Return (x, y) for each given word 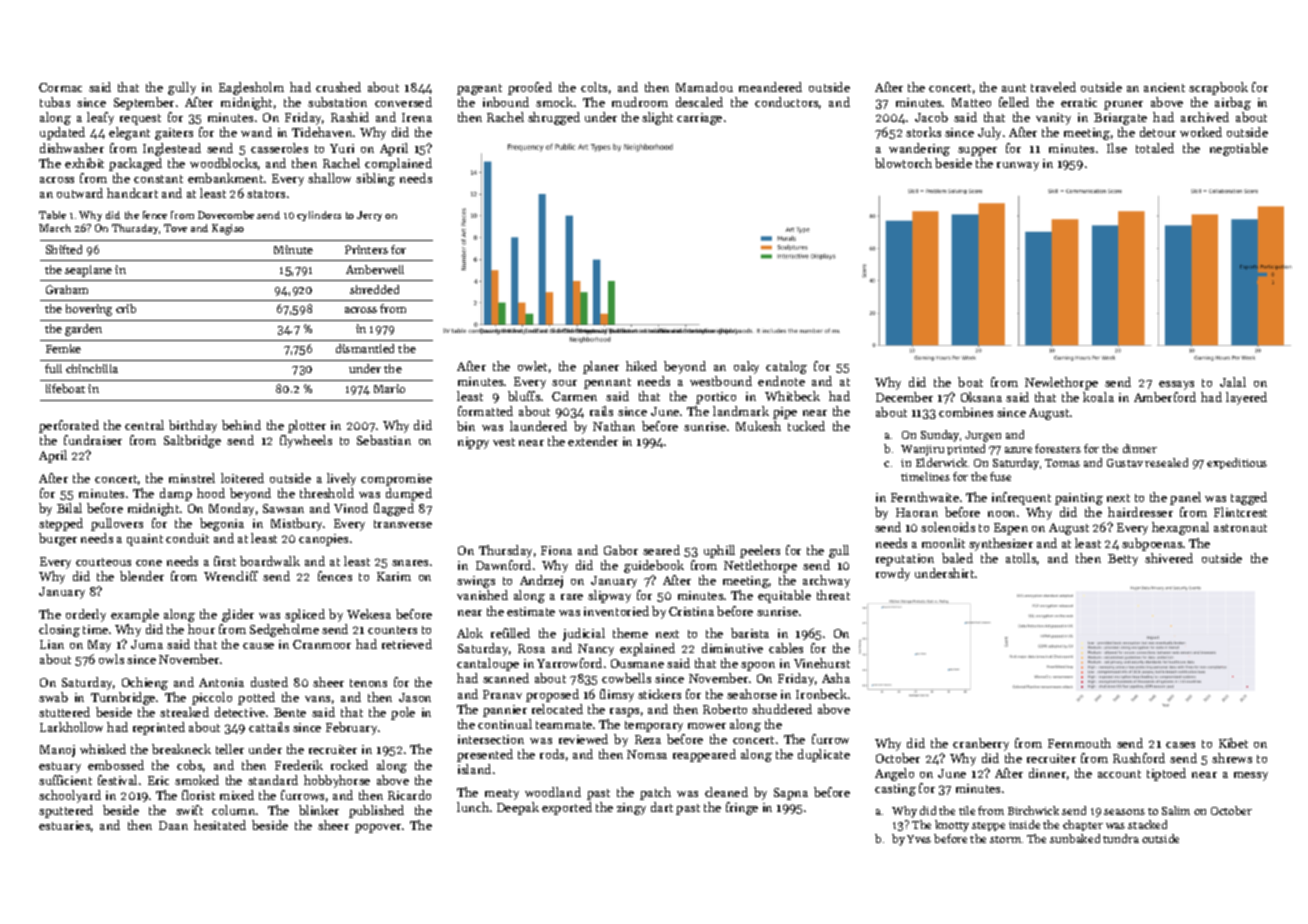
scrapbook (1218, 88)
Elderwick (941, 462)
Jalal (1233, 382)
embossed (116, 765)
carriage (699, 119)
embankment (225, 178)
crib (126, 308)
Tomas (1062, 463)
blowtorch (903, 163)
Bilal (69, 508)
